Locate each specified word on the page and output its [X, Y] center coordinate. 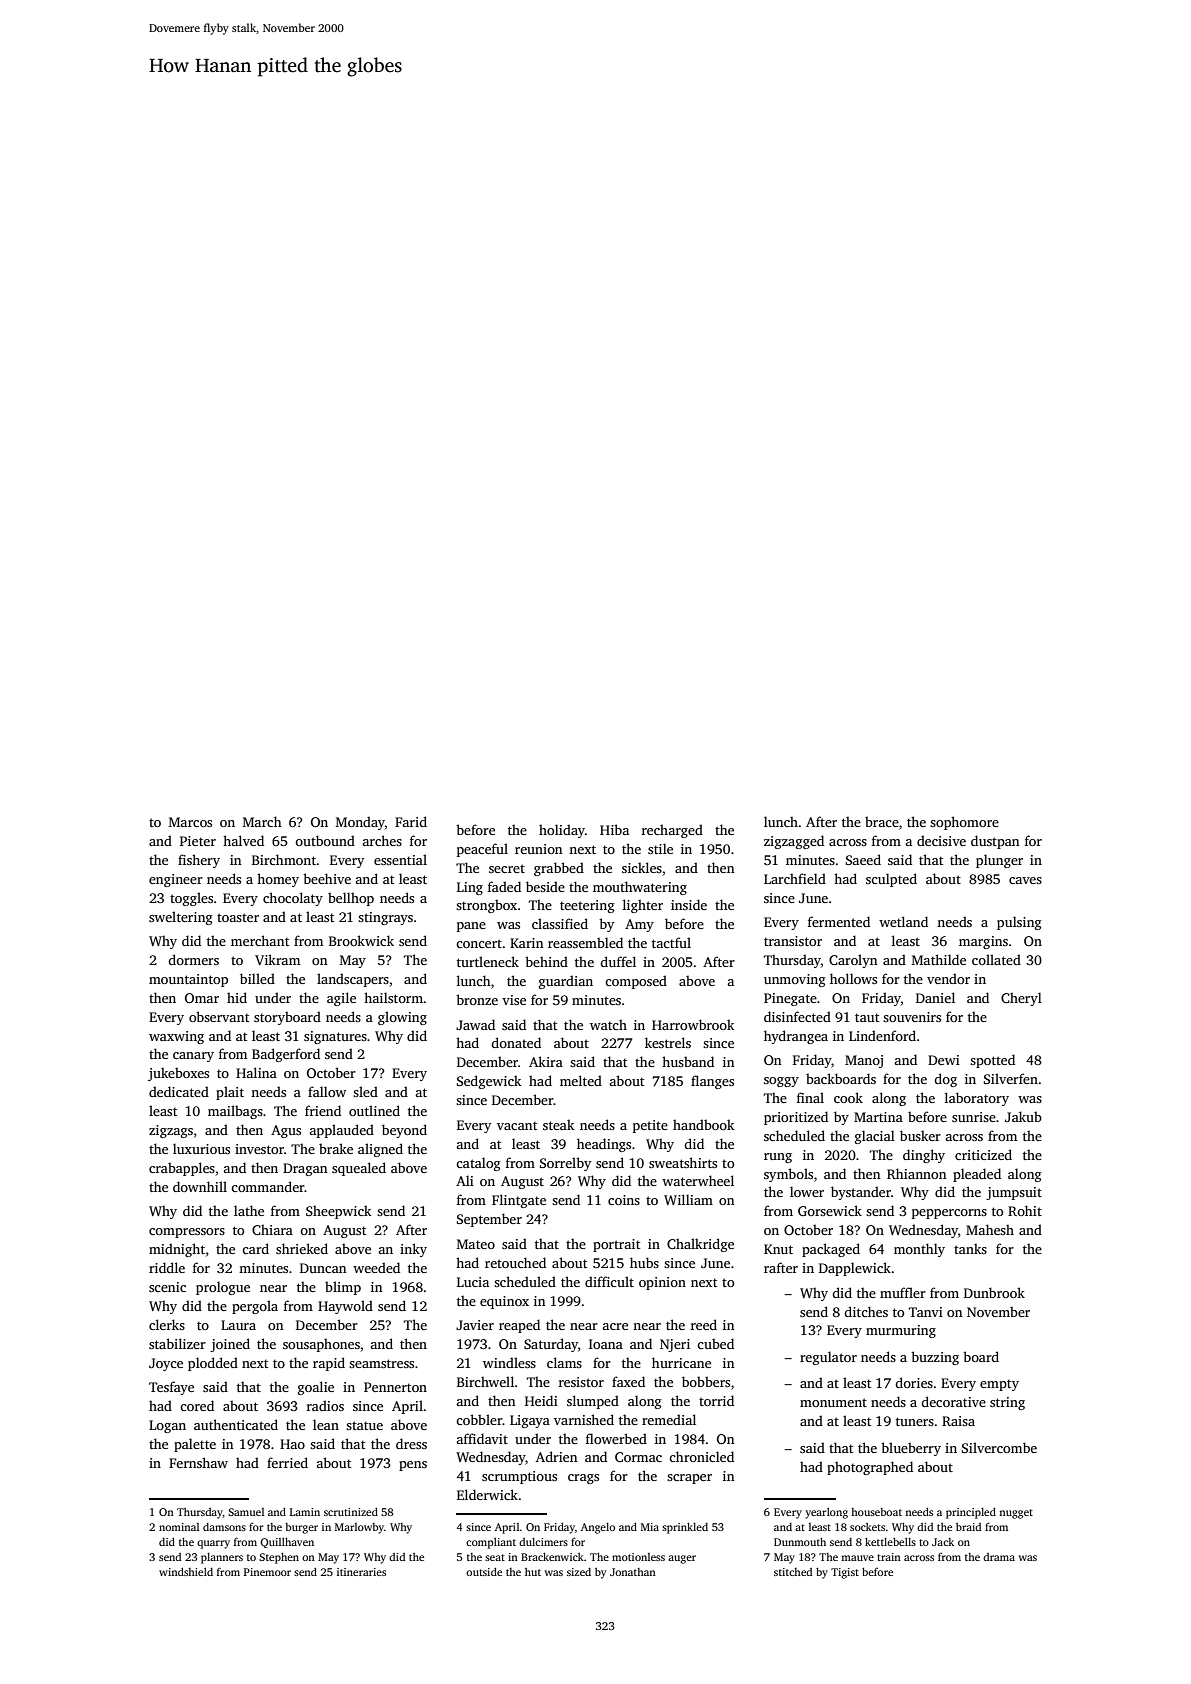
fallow [327, 1091]
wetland [903, 921]
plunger [999, 861]
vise [514, 1000]
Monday [360, 823]
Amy [639, 925]
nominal [179, 1527]
